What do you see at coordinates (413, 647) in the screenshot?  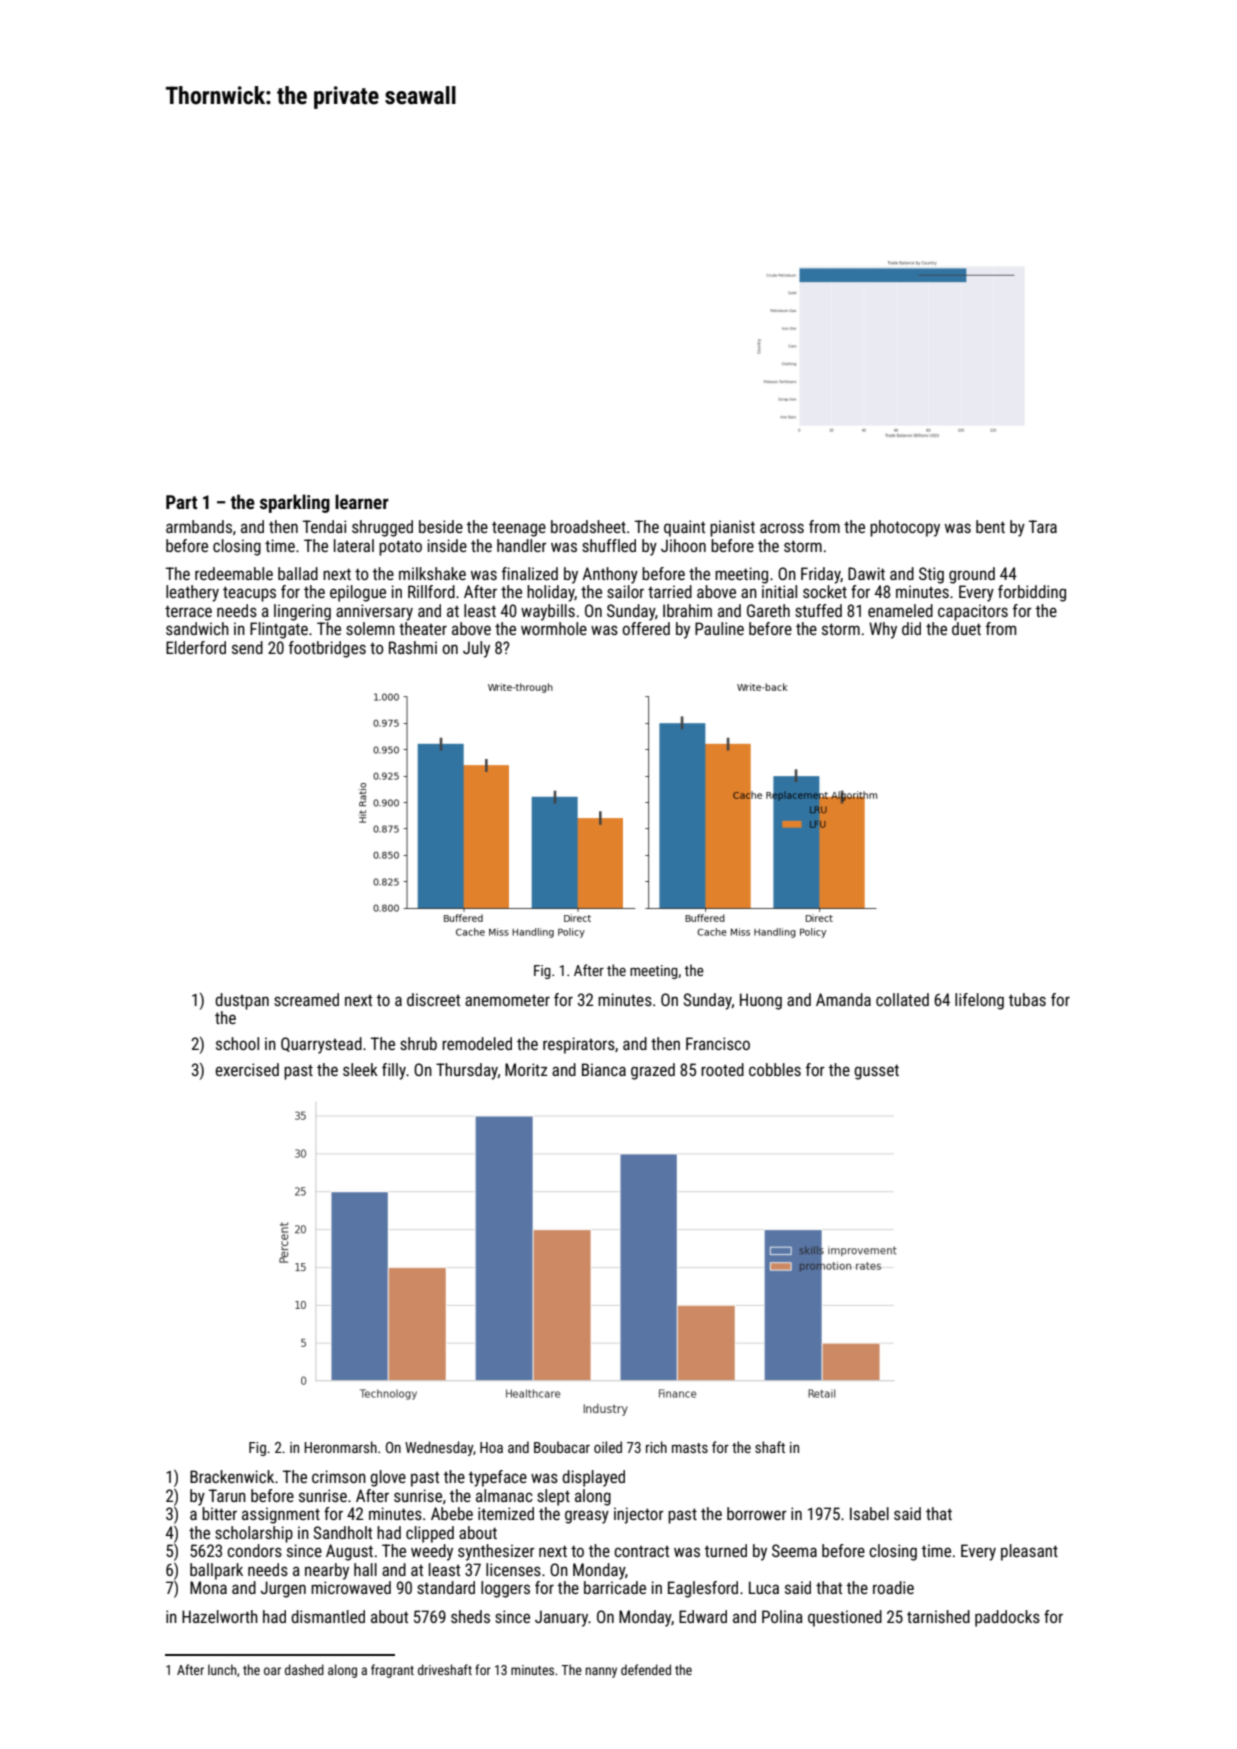 I see `Rashmi` at bounding box center [413, 647].
